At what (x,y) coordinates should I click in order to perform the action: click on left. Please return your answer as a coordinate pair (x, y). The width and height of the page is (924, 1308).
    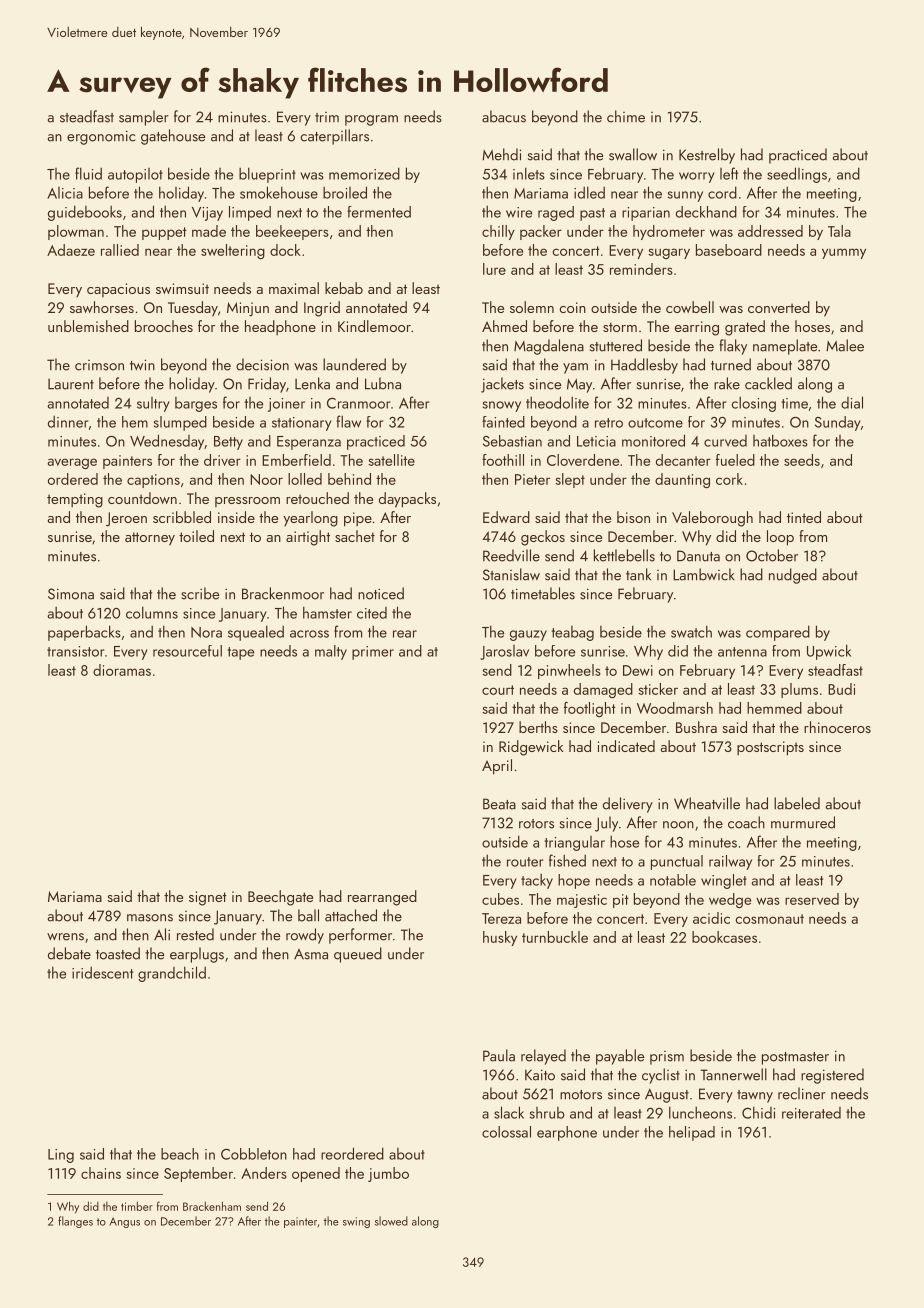
    Looking at the image, I should click on (729, 173).
